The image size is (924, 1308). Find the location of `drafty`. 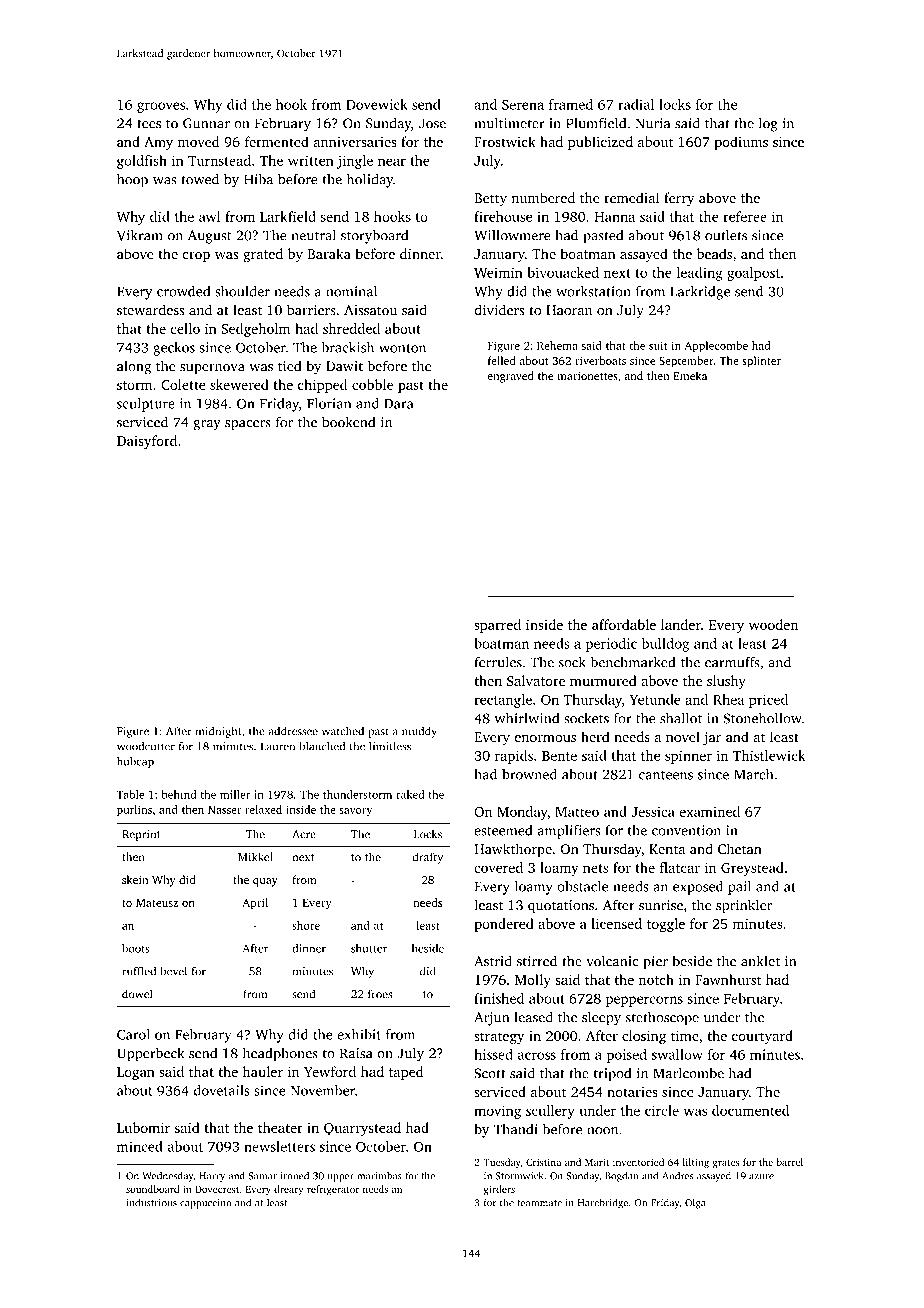

drafty is located at coordinates (427, 858).
